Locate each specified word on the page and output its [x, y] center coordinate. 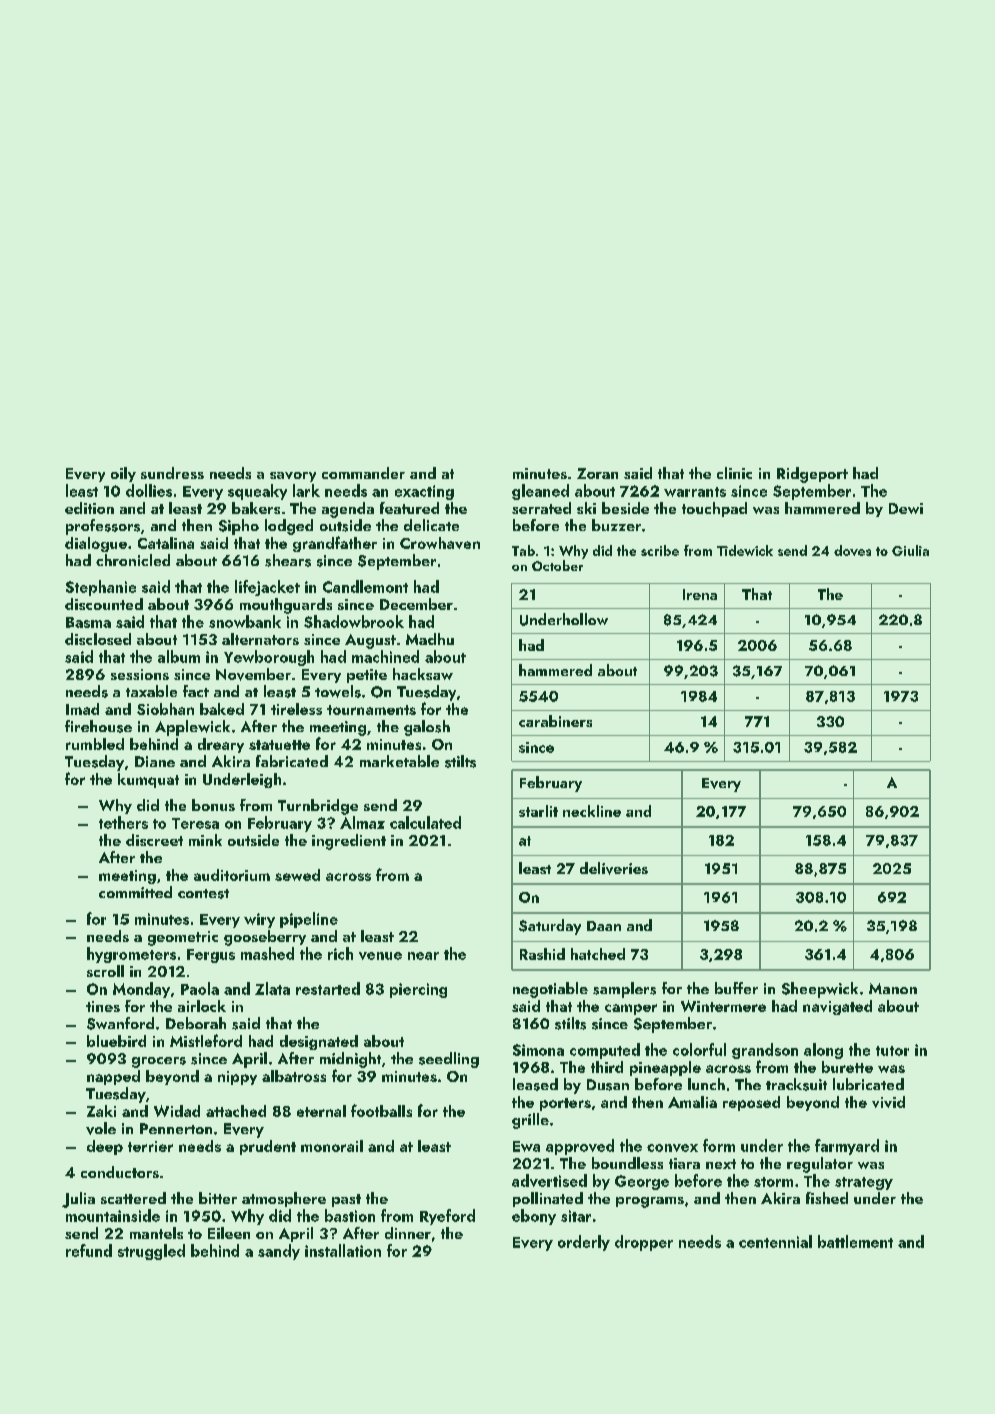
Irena [700, 594]
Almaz [362, 822]
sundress [172, 473]
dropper [644, 1243]
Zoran [597, 473]
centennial [775, 1241]
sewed [297, 875]
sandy [279, 1252]
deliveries [614, 868]
